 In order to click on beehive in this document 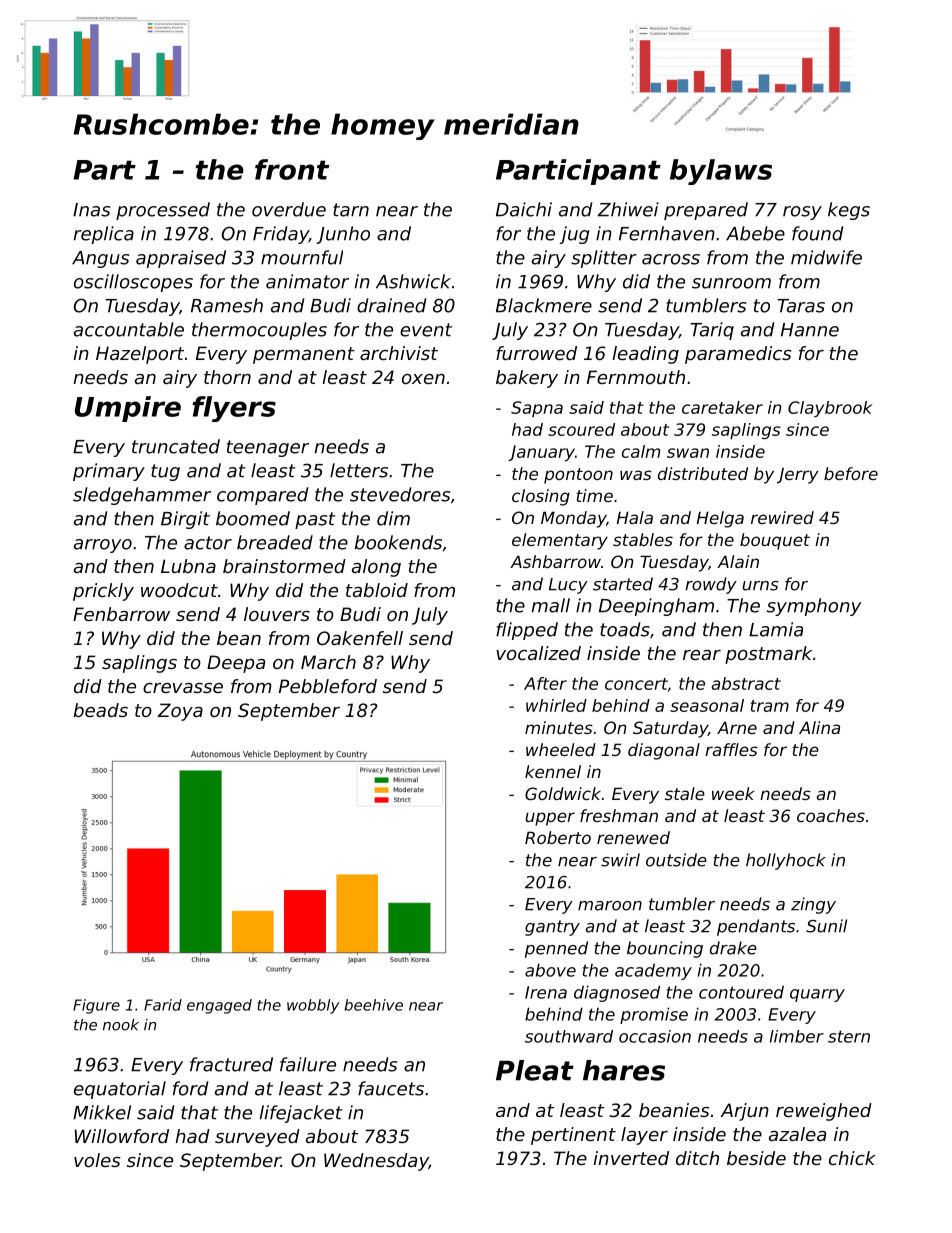, I will do `click(373, 1005)`.
